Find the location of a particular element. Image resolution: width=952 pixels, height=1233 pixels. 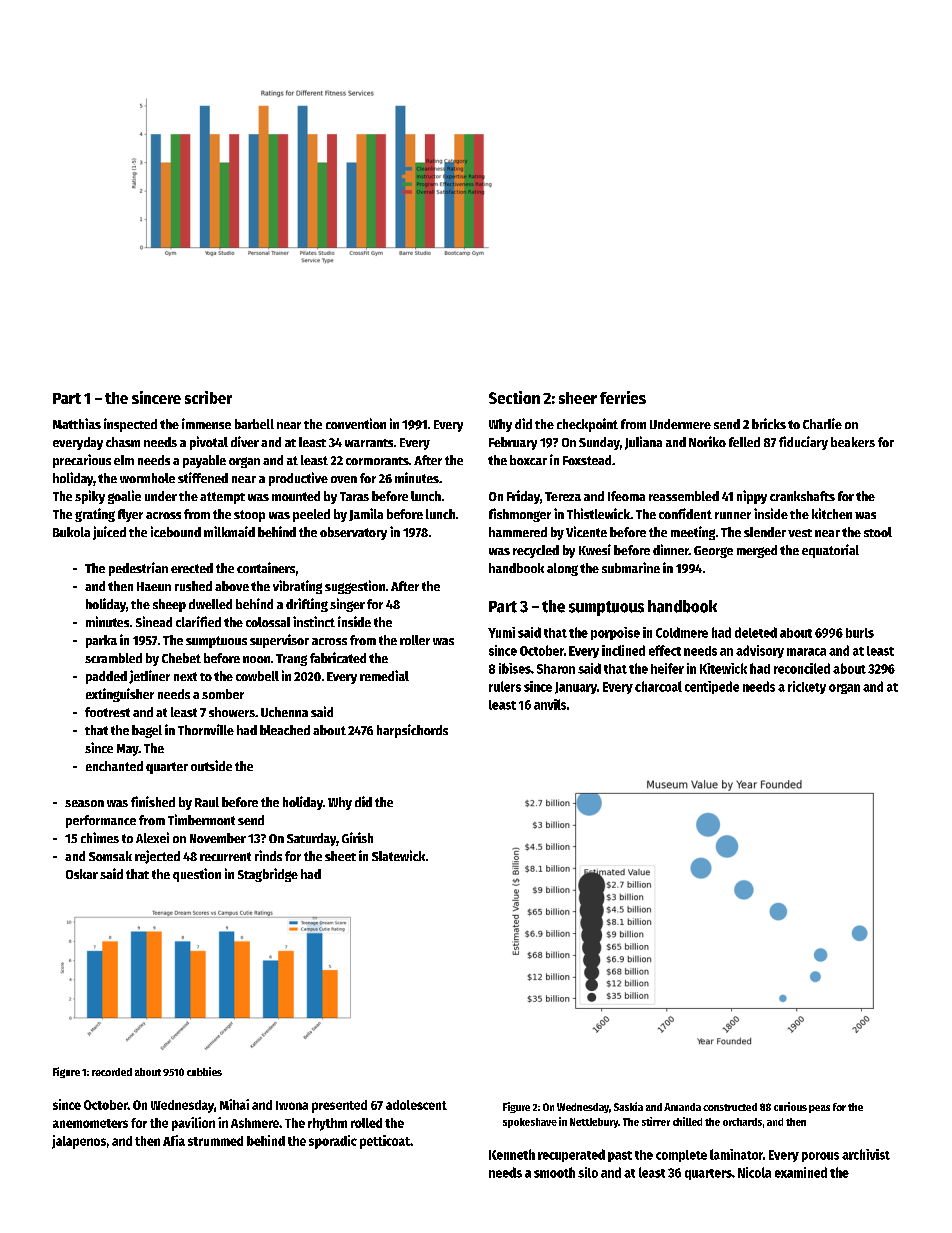

curious is located at coordinates (790, 1106).
